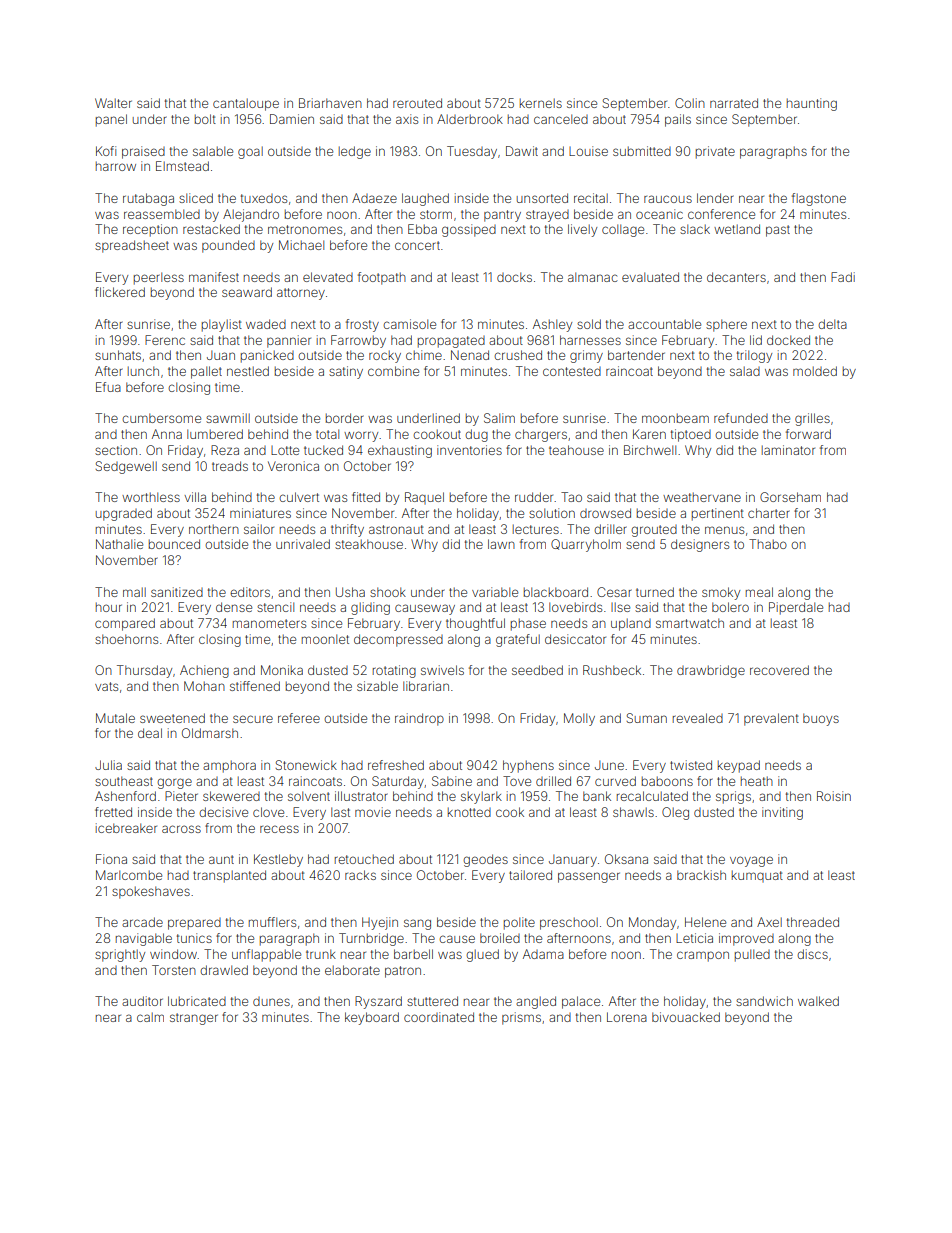 The height and width of the screenshot is (1233, 952). What do you see at coordinates (711, 671) in the screenshot?
I see `drawbridge` at bounding box center [711, 671].
